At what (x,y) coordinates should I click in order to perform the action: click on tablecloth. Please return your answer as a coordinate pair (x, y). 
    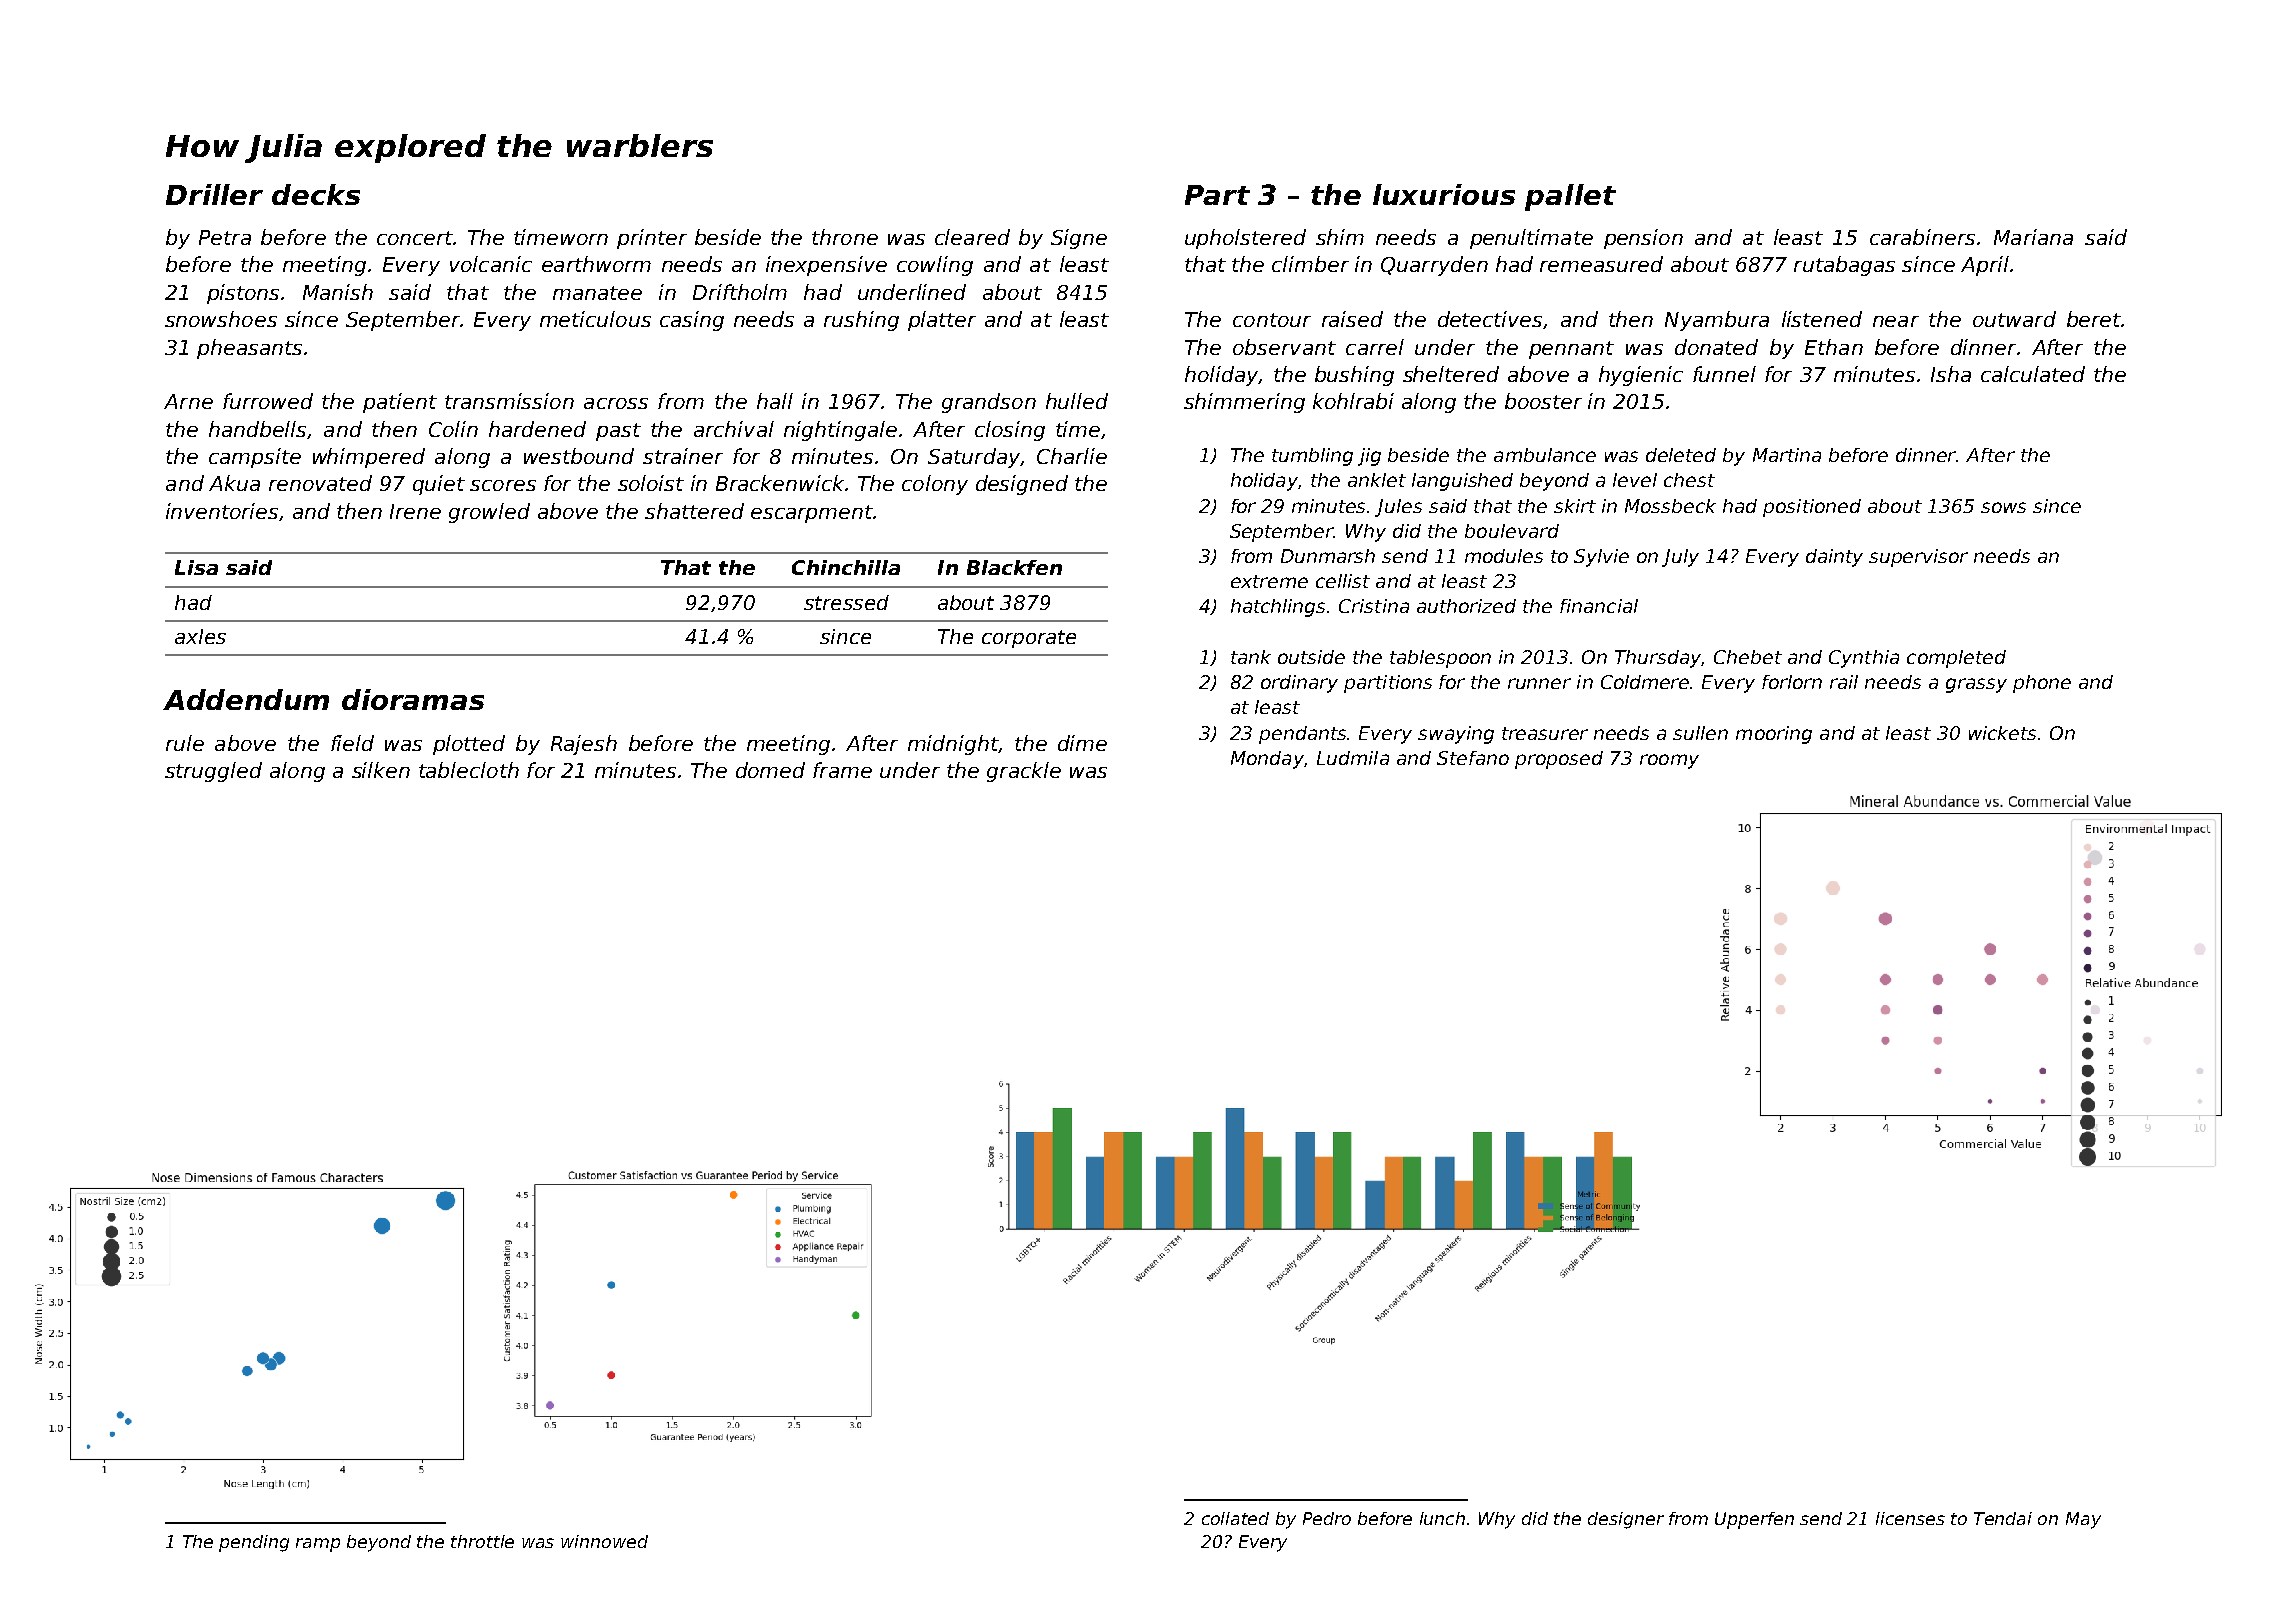
    Looking at the image, I should click on (469, 770).
